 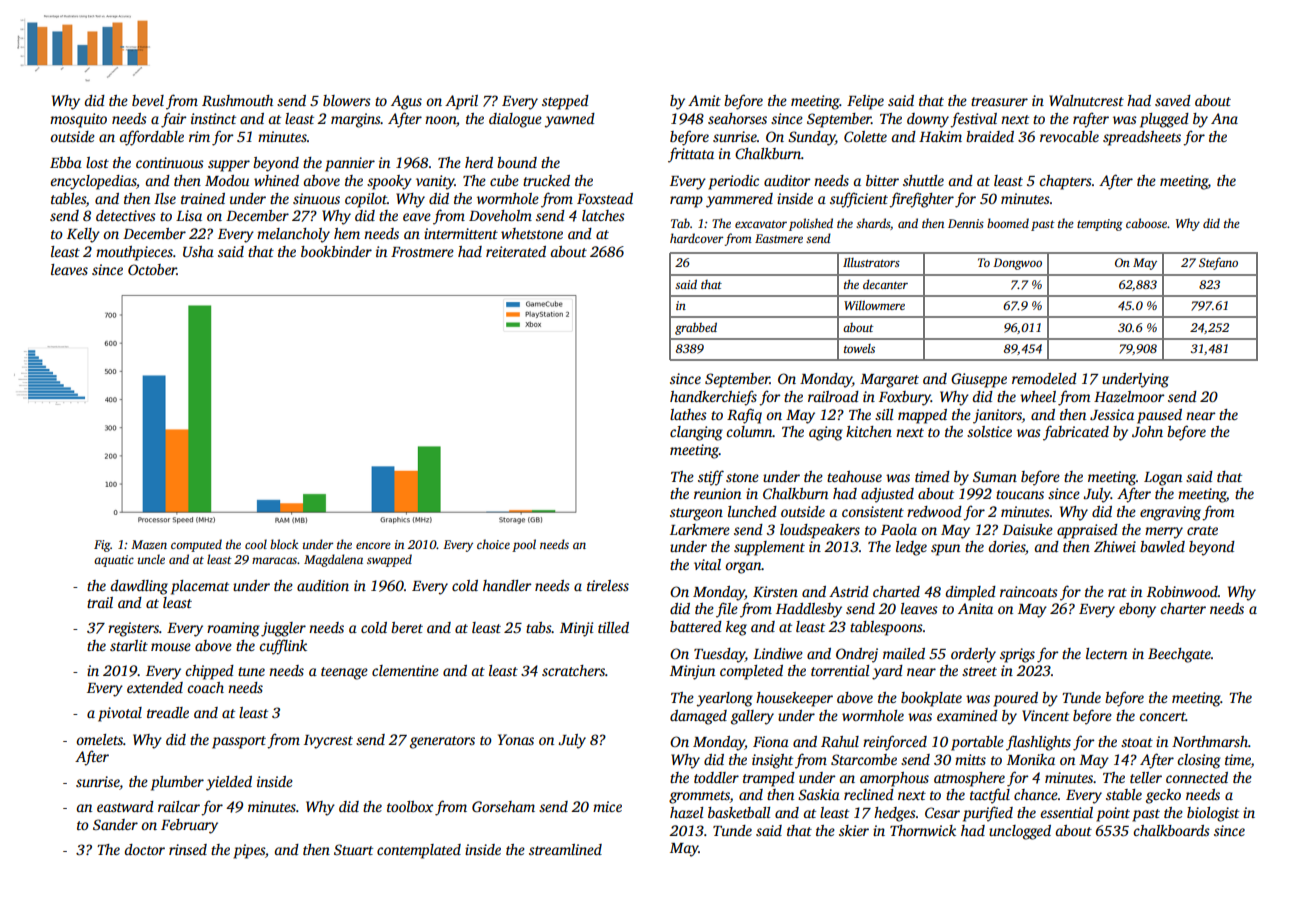 What do you see at coordinates (696, 514) in the page?
I see `sturgeon` at bounding box center [696, 514].
